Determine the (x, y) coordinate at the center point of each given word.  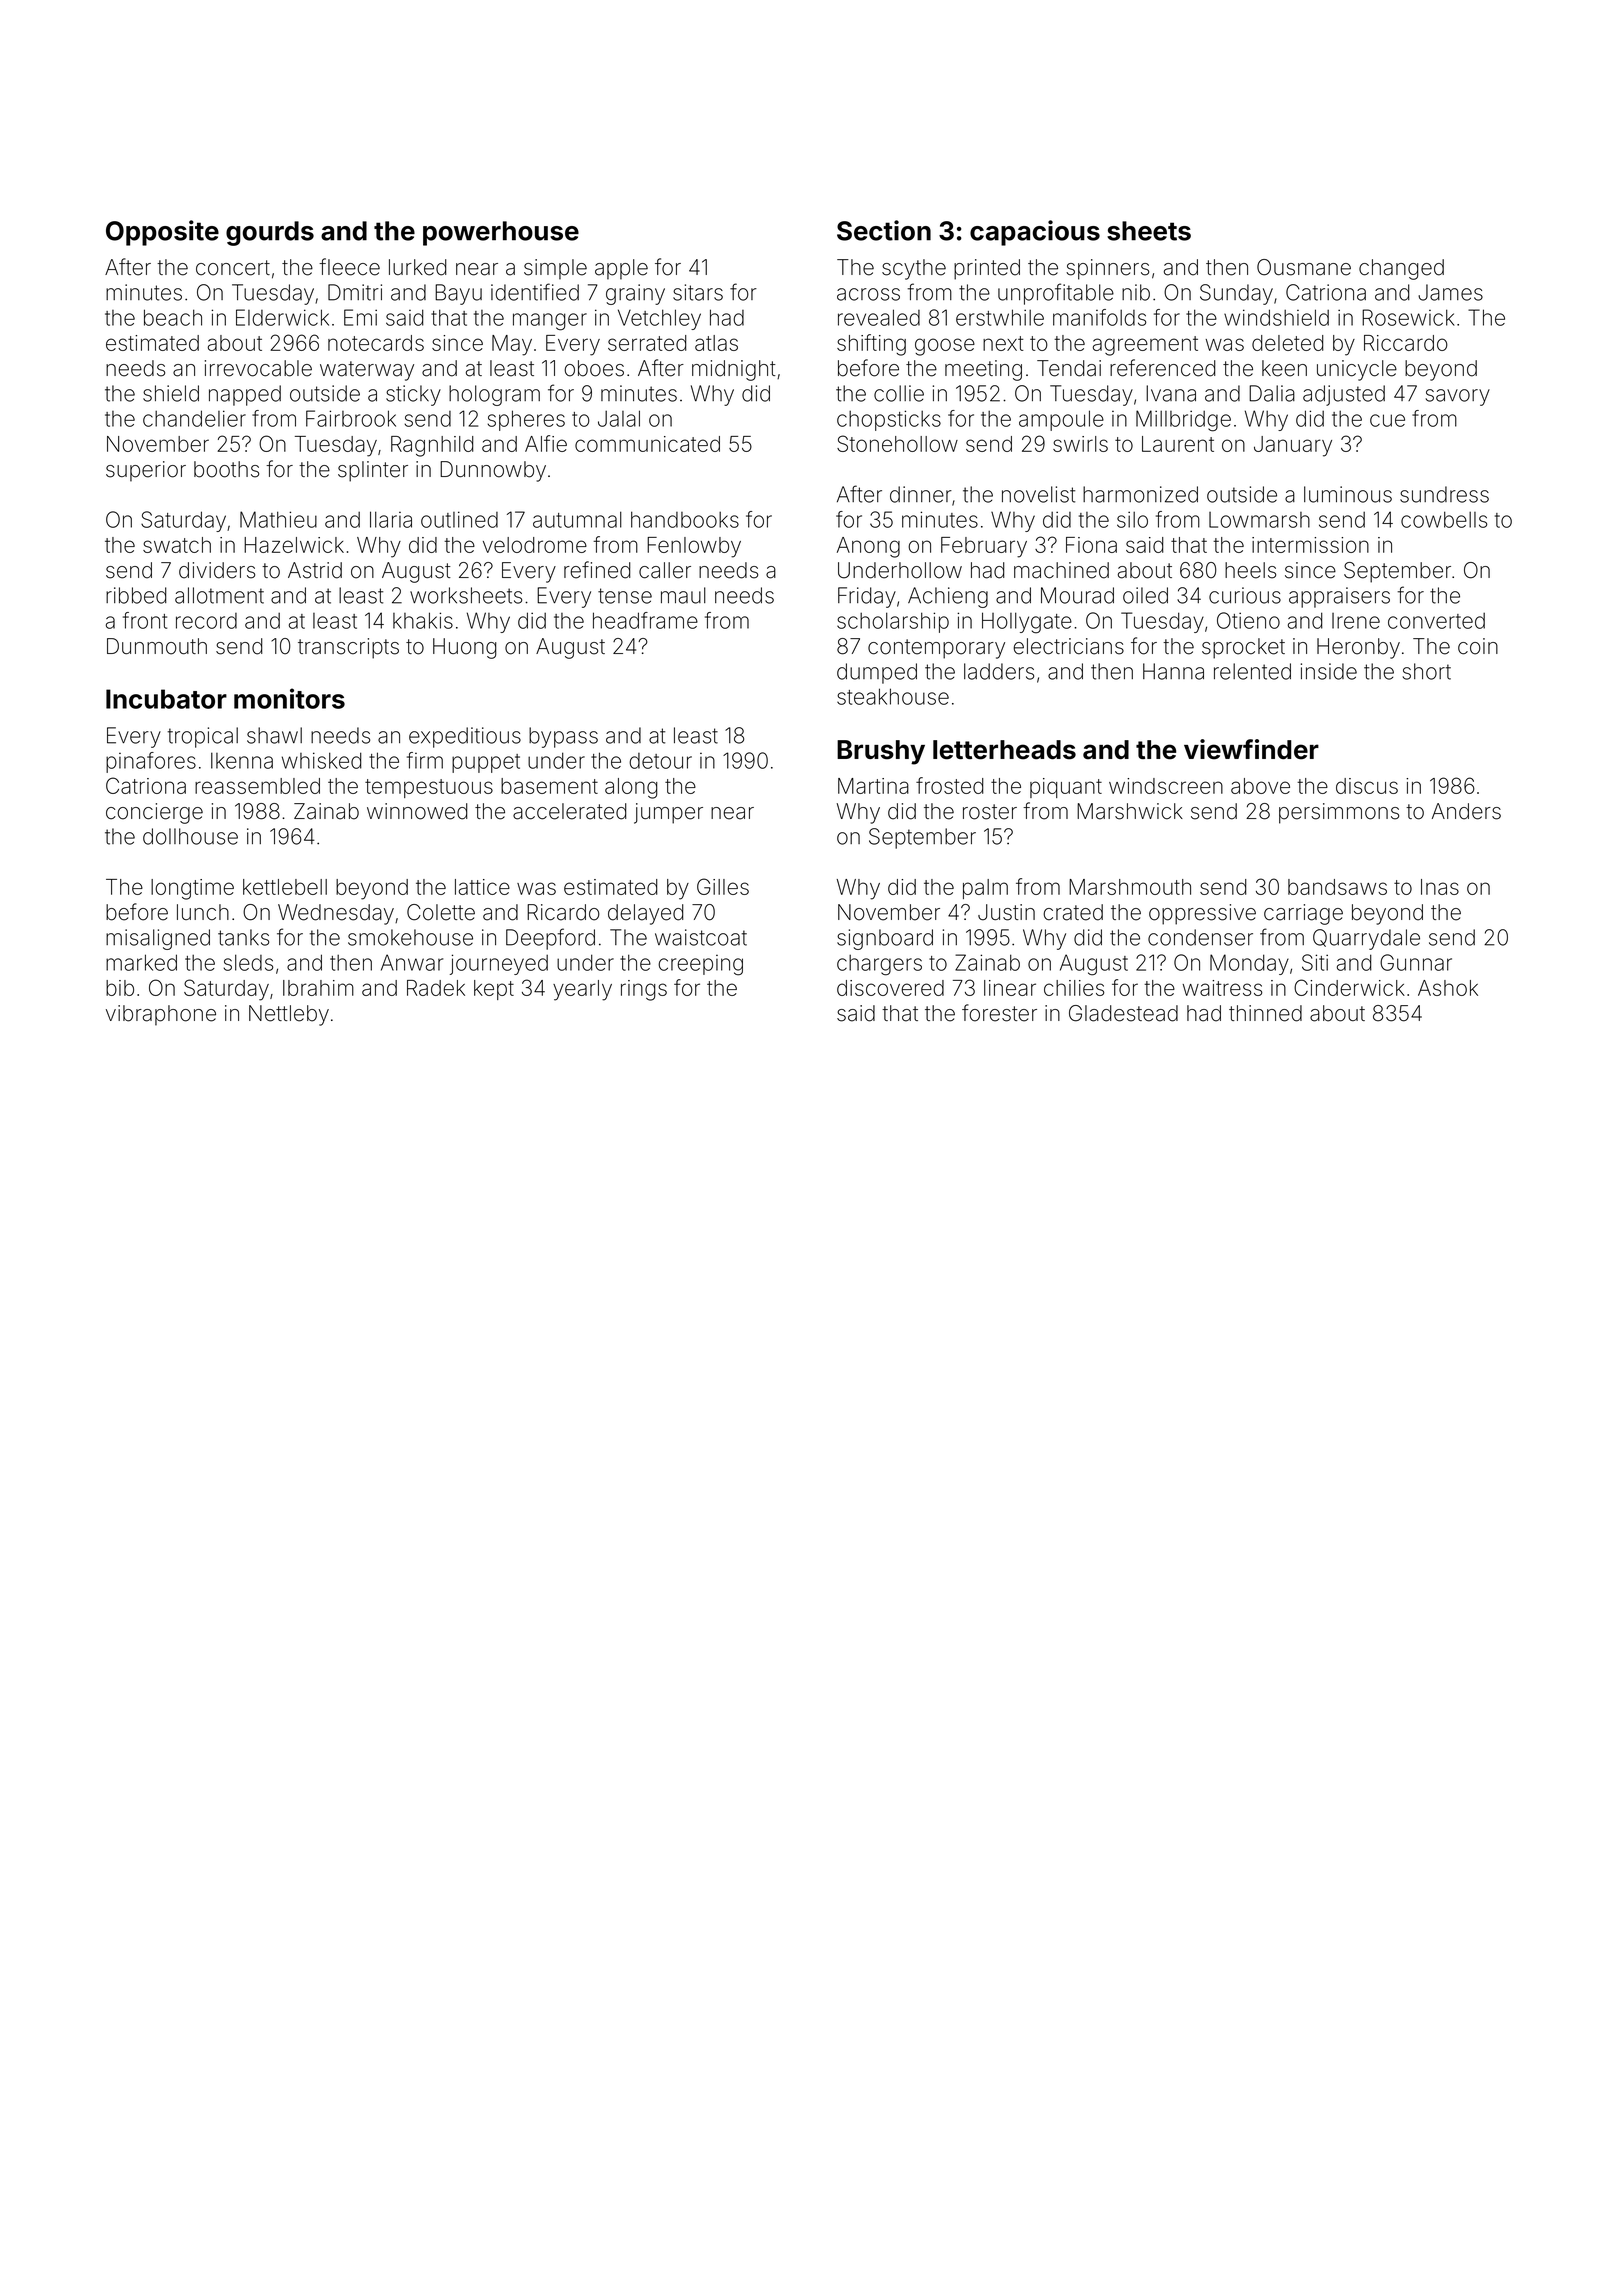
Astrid (315, 570)
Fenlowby (694, 547)
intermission (1310, 545)
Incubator (166, 699)
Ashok (1448, 988)
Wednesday (336, 914)
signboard (885, 939)
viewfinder (1251, 749)
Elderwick (282, 317)
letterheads (1004, 750)
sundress (1444, 494)
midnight (734, 370)
